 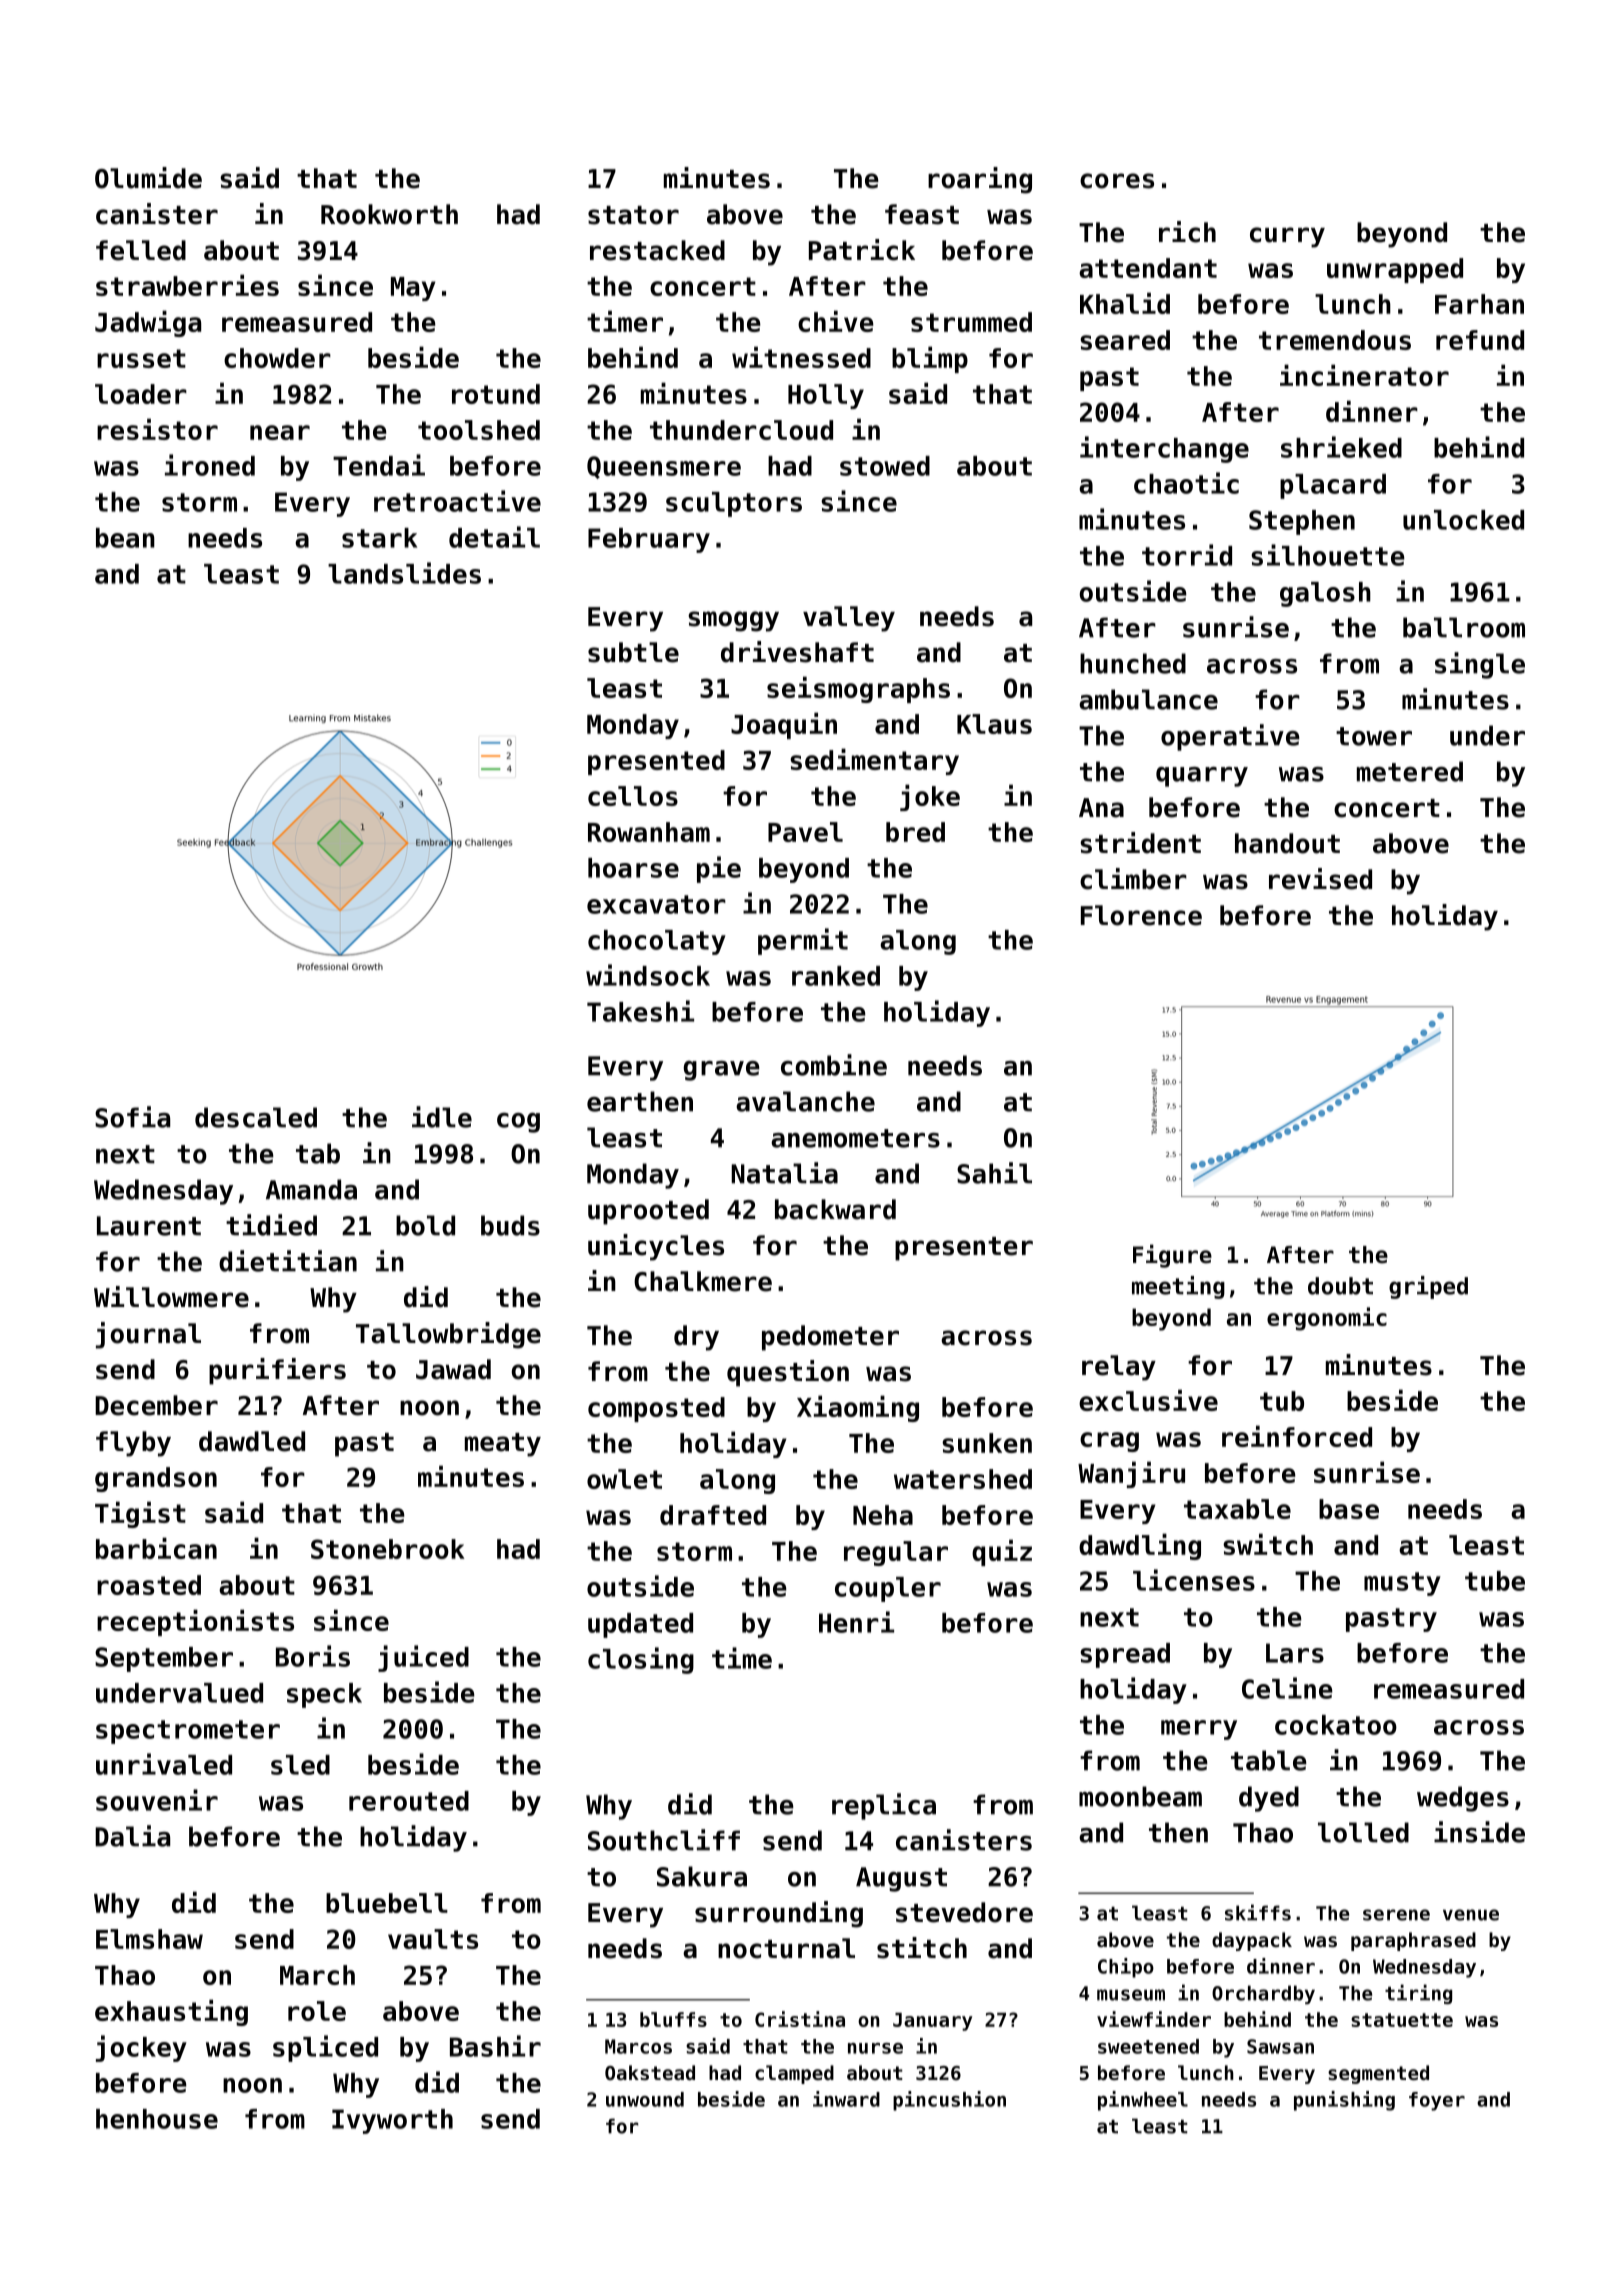 What do you see at coordinates (1480, 665) in the document?
I see `single` at bounding box center [1480, 665].
